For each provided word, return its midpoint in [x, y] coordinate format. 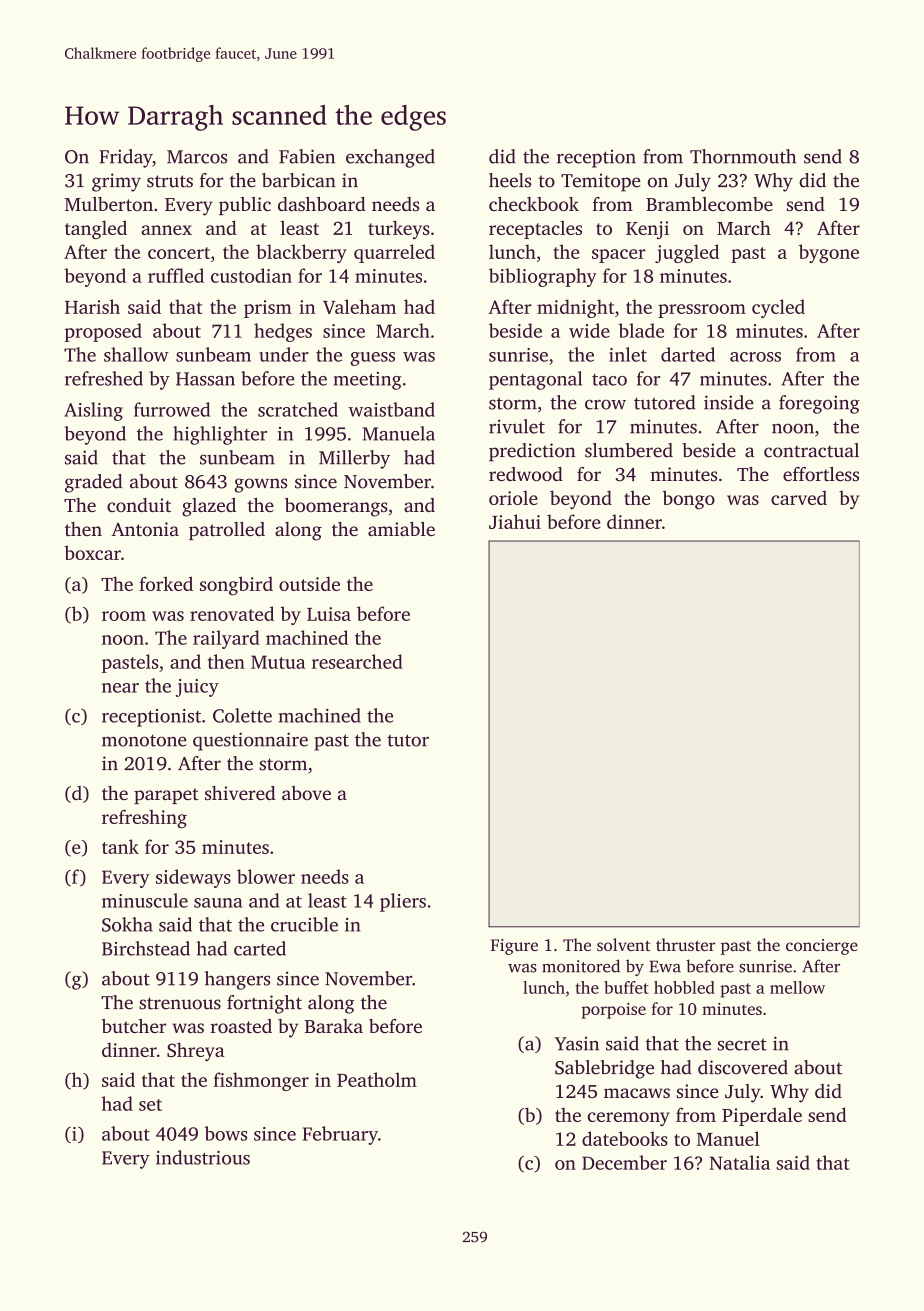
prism [268, 309]
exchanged [390, 158]
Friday [125, 158]
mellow [797, 987]
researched [357, 661]
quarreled [394, 253]
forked [166, 583]
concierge [822, 947]
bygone [829, 253]
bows [226, 1133]
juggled [687, 253]
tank [120, 846]
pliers [403, 902]
